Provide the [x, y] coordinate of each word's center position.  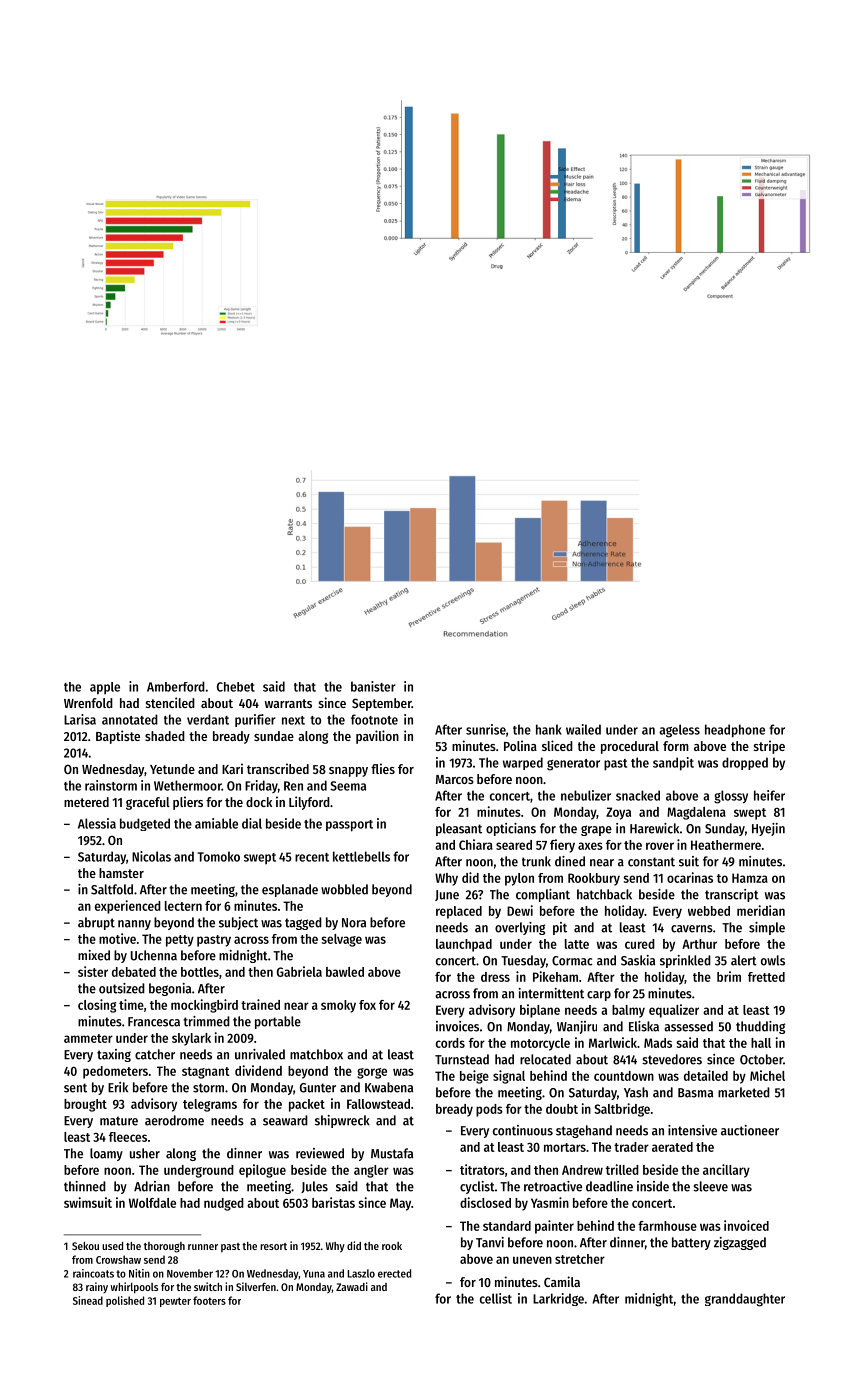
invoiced [746, 1225]
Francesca [154, 1022]
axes [590, 846]
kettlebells [361, 856]
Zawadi [352, 1286]
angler [371, 1171]
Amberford [176, 686]
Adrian [152, 1186]
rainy [97, 1287]
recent [312, 857]
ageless [679, 731]
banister [373, 686]
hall [761, 1043]
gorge [372, 1073]
